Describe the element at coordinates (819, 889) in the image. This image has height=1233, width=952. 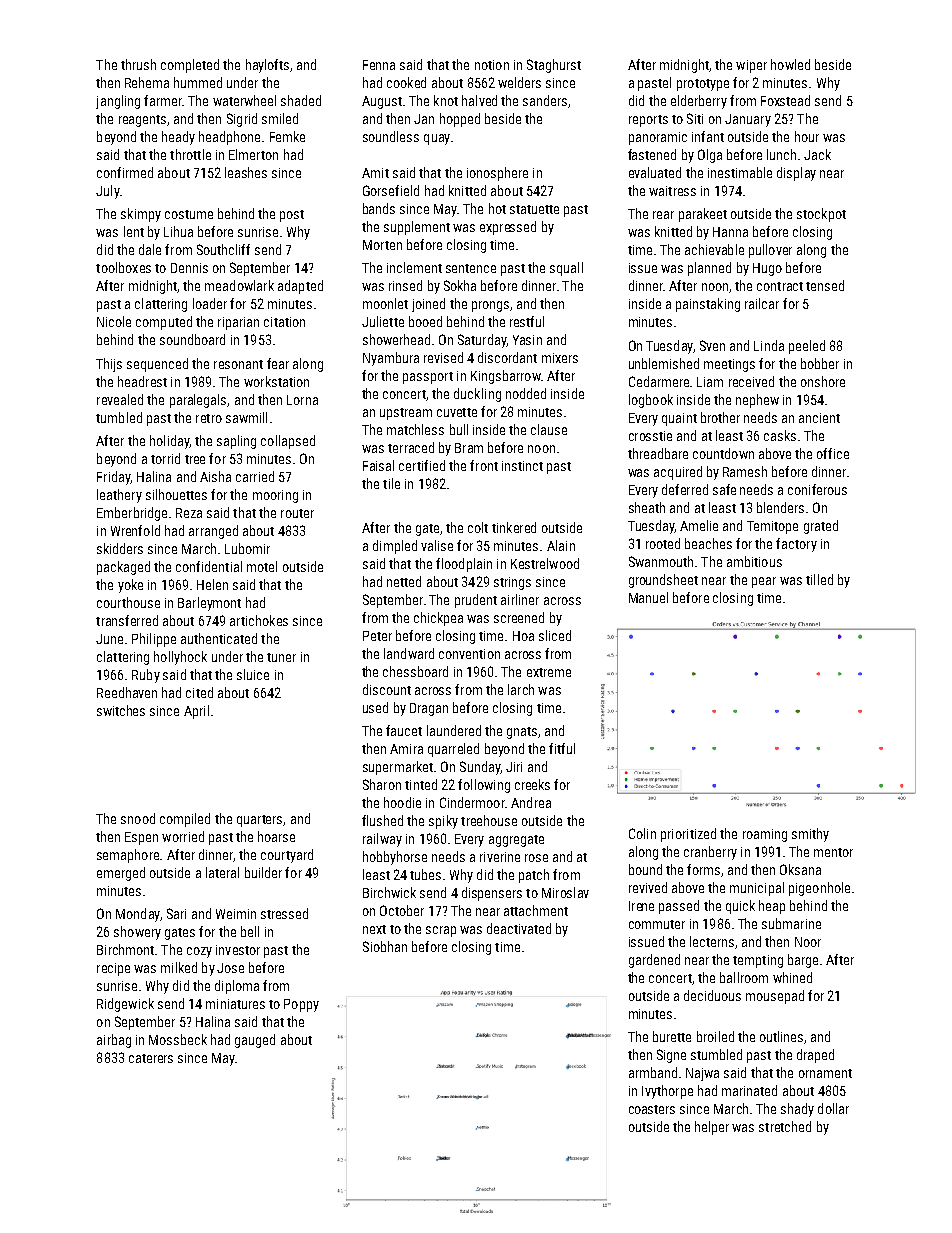
I see `pigeonhole` at that location.
